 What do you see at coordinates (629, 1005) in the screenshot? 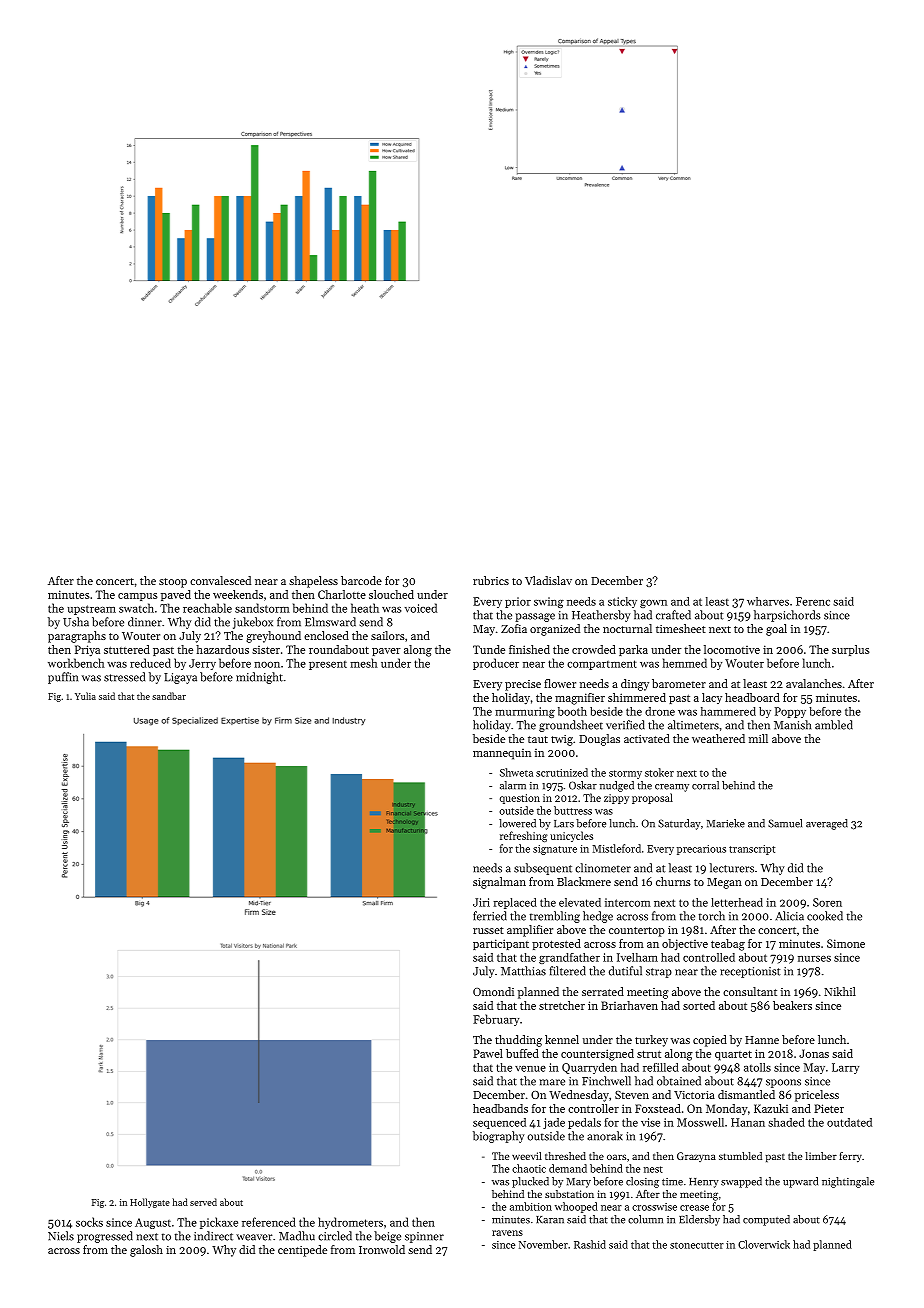
I see `Briarhaven` at bounding box center [629, 1005].
